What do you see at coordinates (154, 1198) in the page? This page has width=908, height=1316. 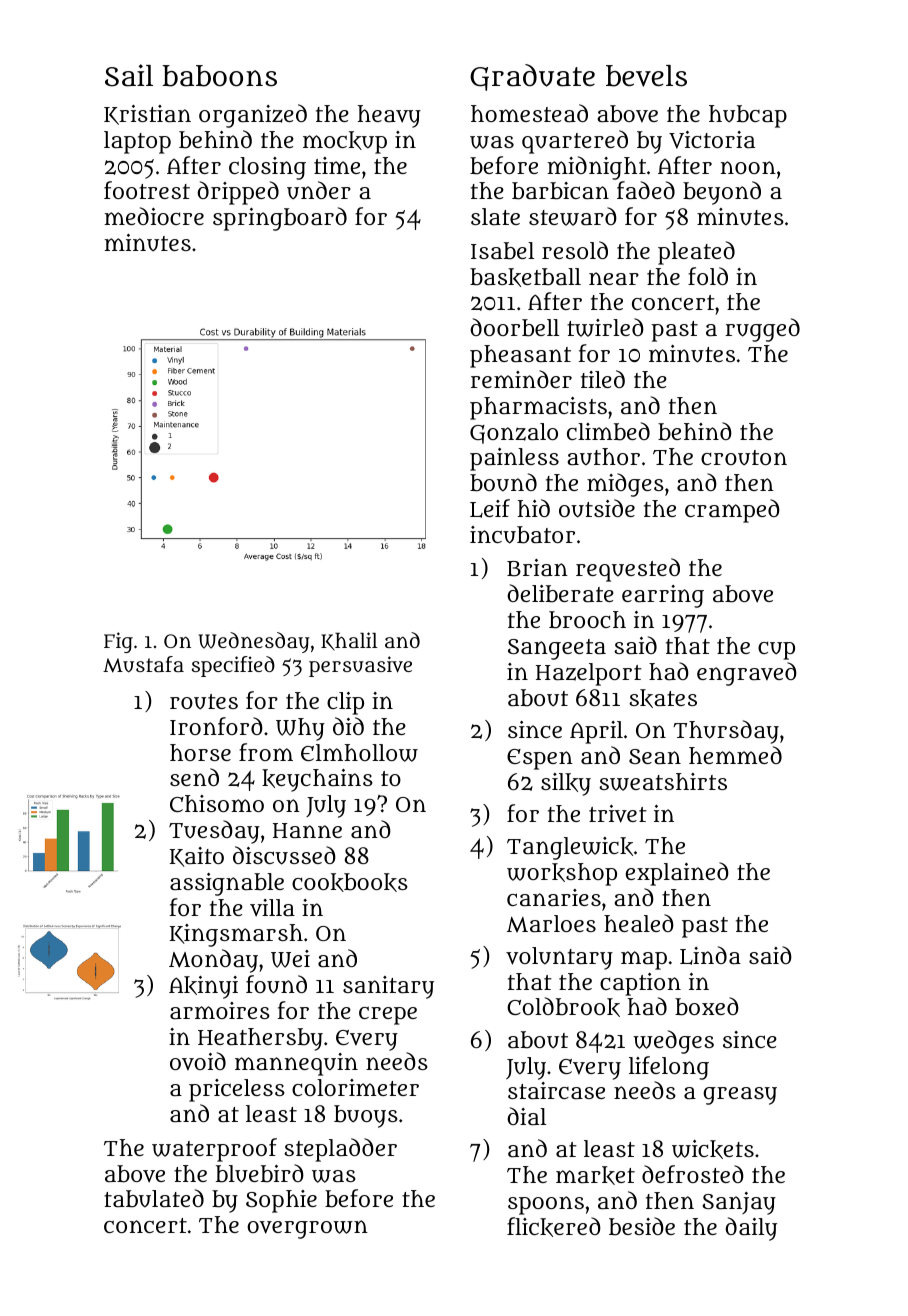 I see `tabulated` at bounding box center [154, 1198].
